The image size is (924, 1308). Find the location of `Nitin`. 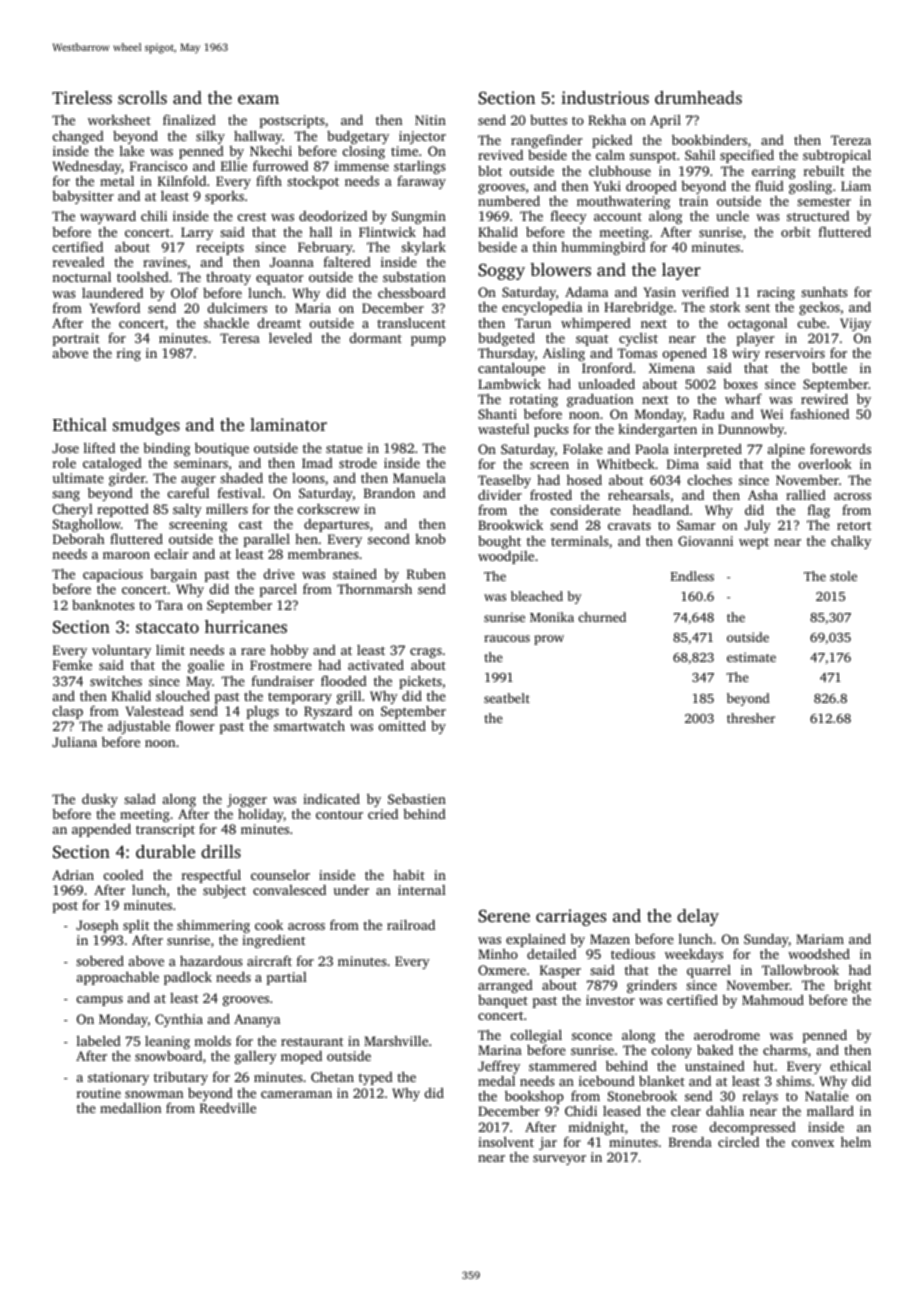

Nitin is located at coordinates (430, 120).
